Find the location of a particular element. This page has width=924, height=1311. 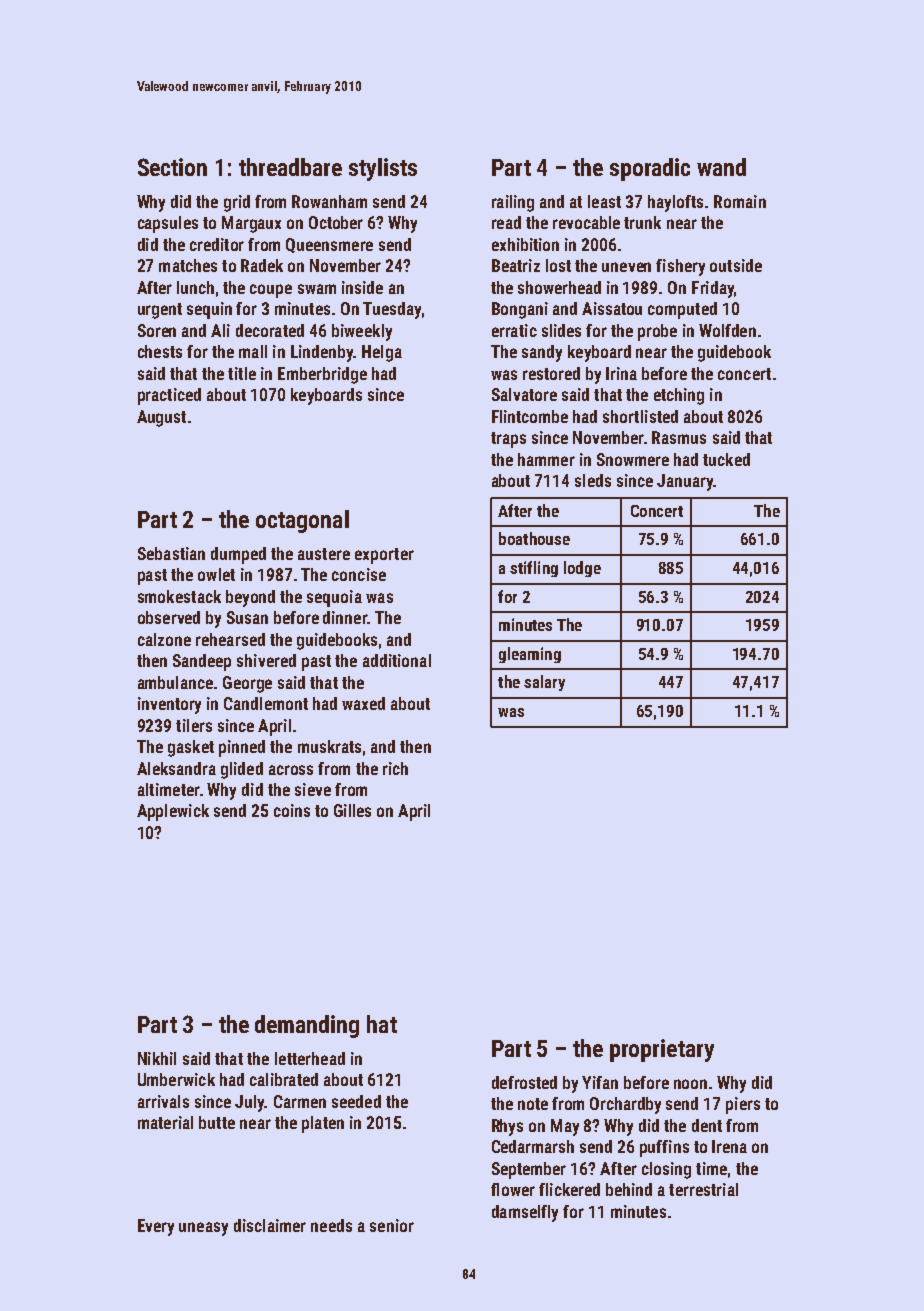

Gilles is located at coordinates (352, 810).
